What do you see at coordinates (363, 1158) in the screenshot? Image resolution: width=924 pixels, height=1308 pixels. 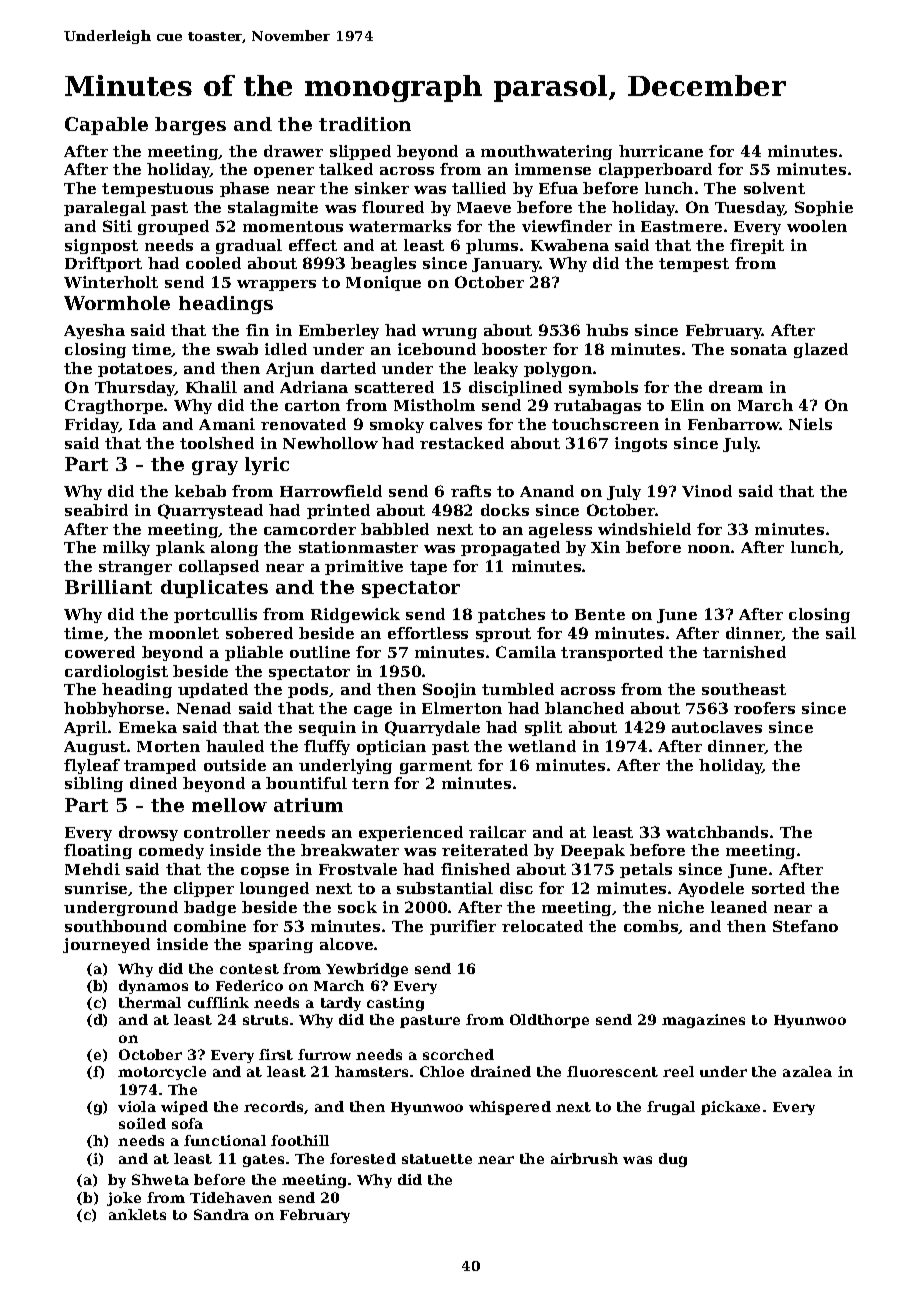 I see `forested` at bounding box center [363, 1158].
